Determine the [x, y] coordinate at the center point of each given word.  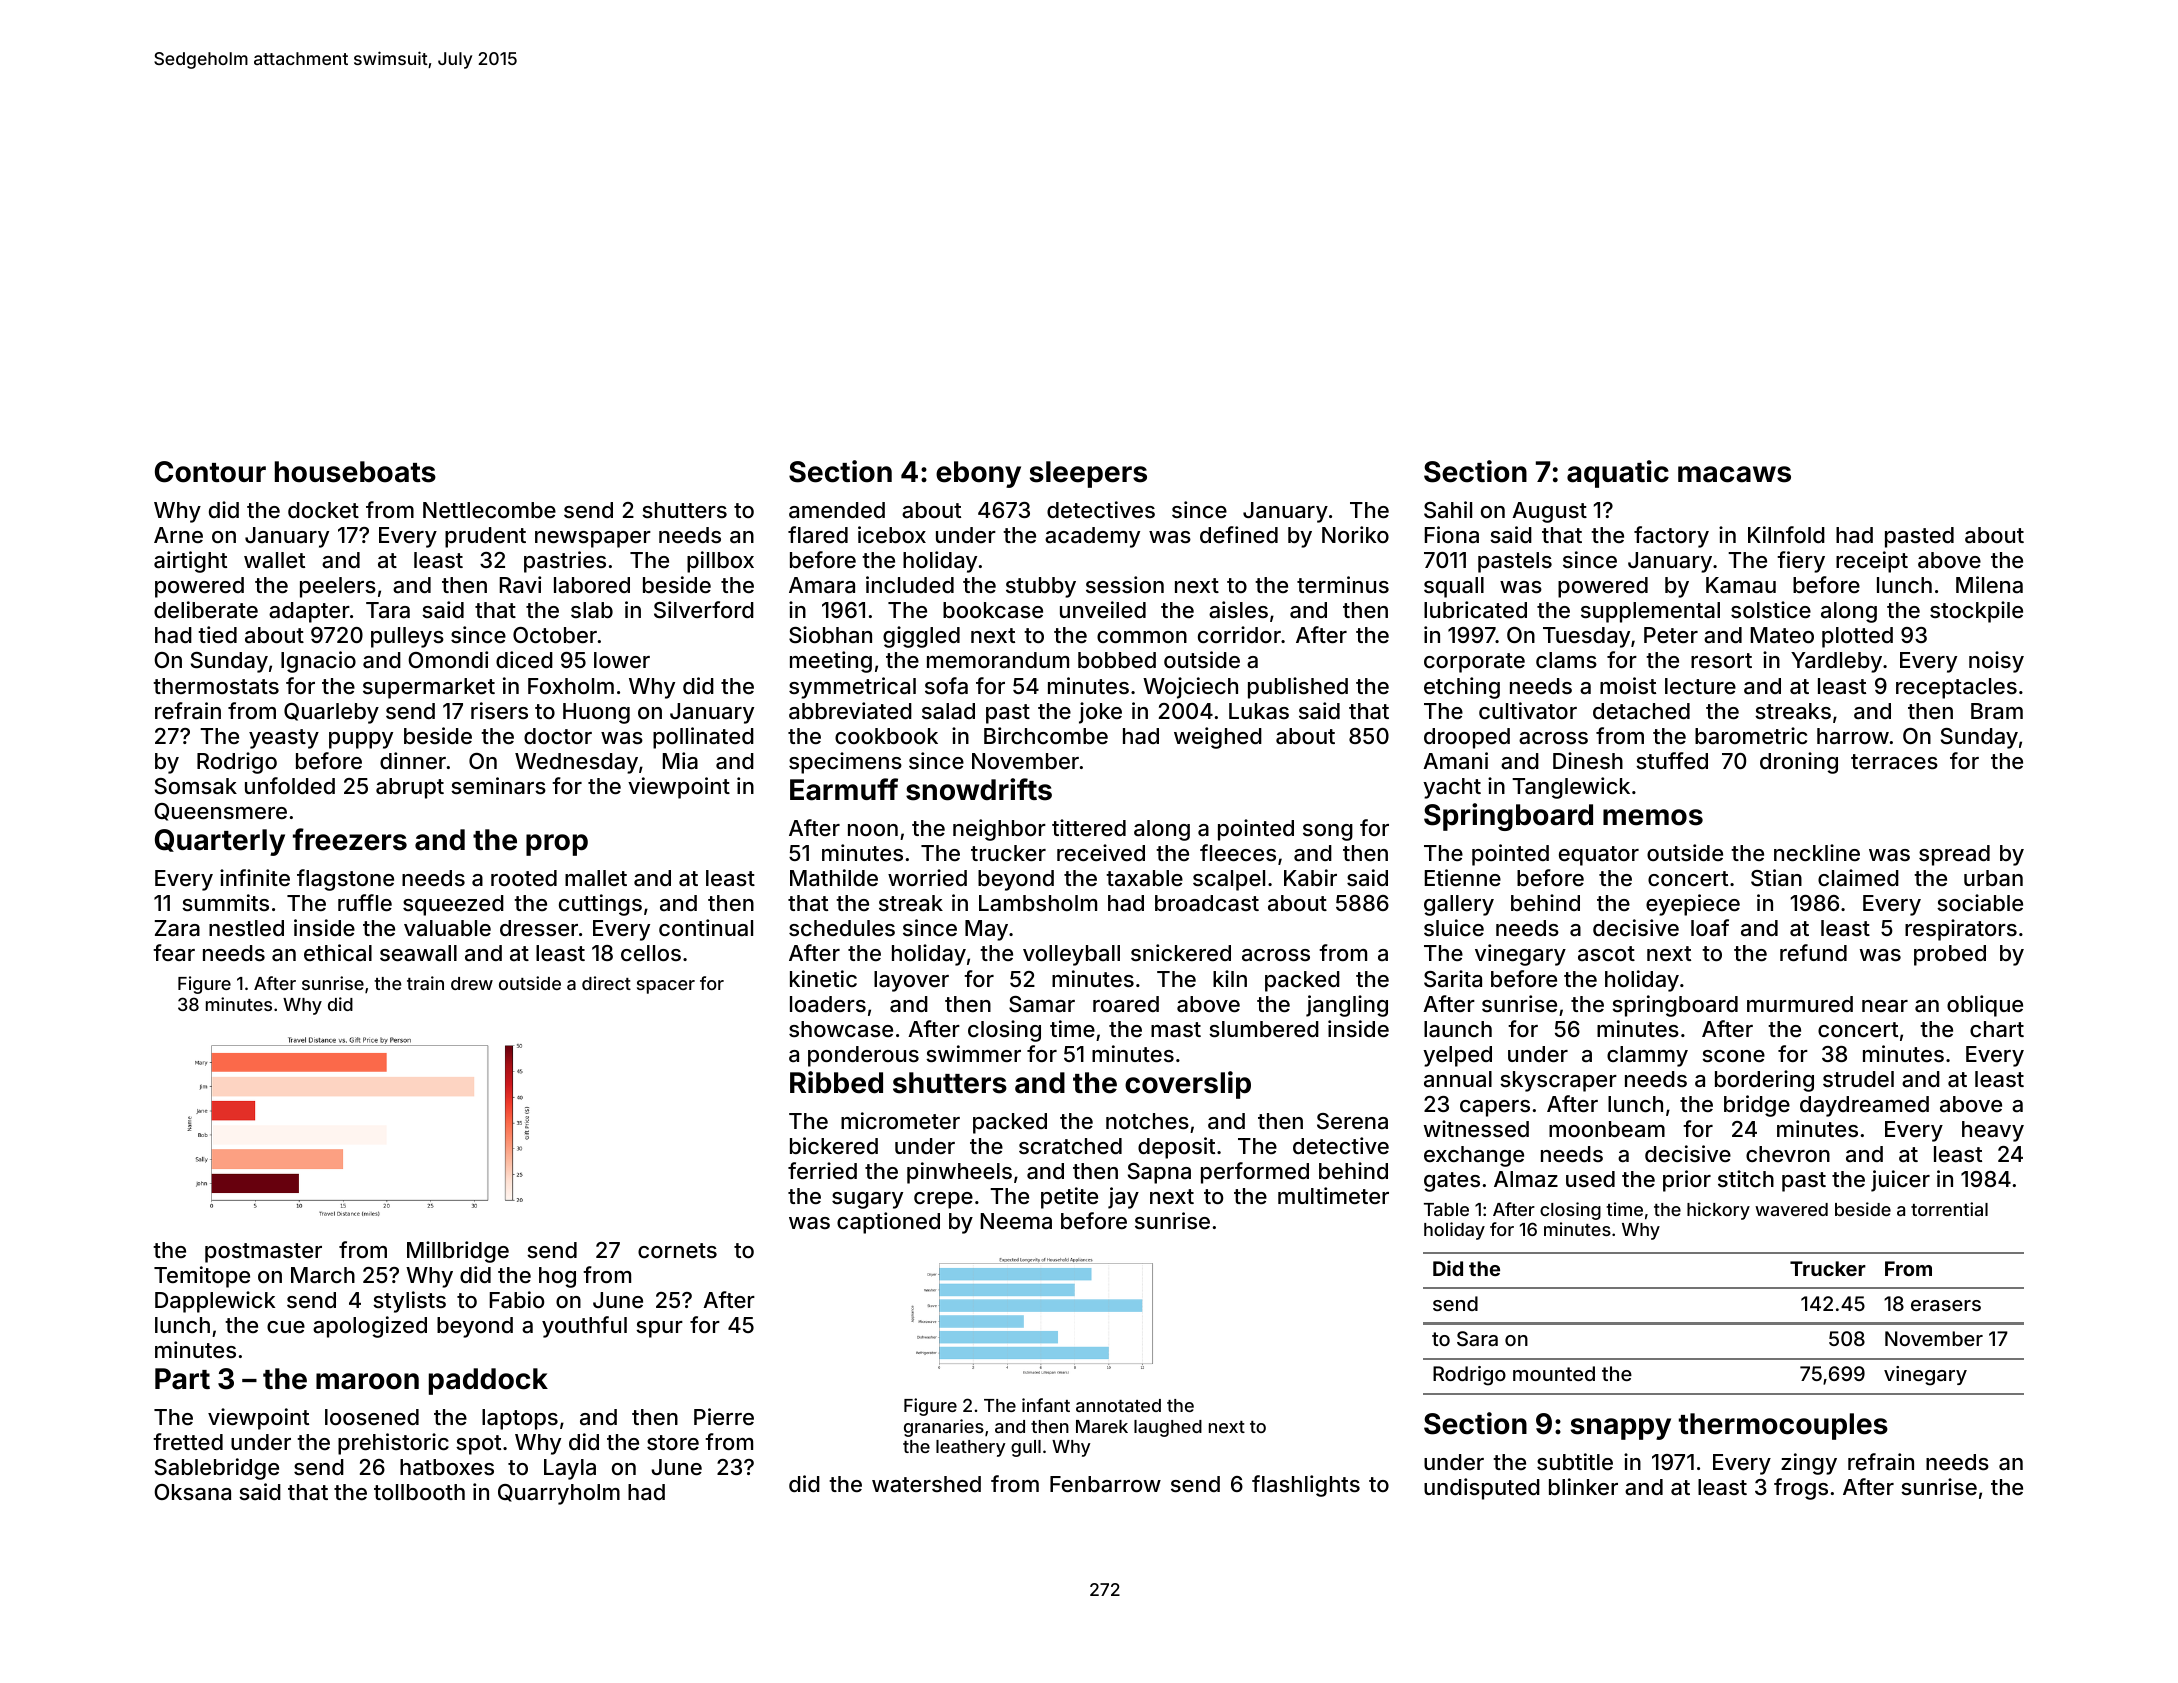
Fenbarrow [1105, 1484]
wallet [274, 560]
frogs [1801, 1489]
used [1590, 1179]
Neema [1016, 1221]
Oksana [192, 1492]
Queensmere [220, 812]
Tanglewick [1571, 788]
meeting [831, 662]
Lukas [1259, 711]
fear [174, 953]
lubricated [1475, 610]
